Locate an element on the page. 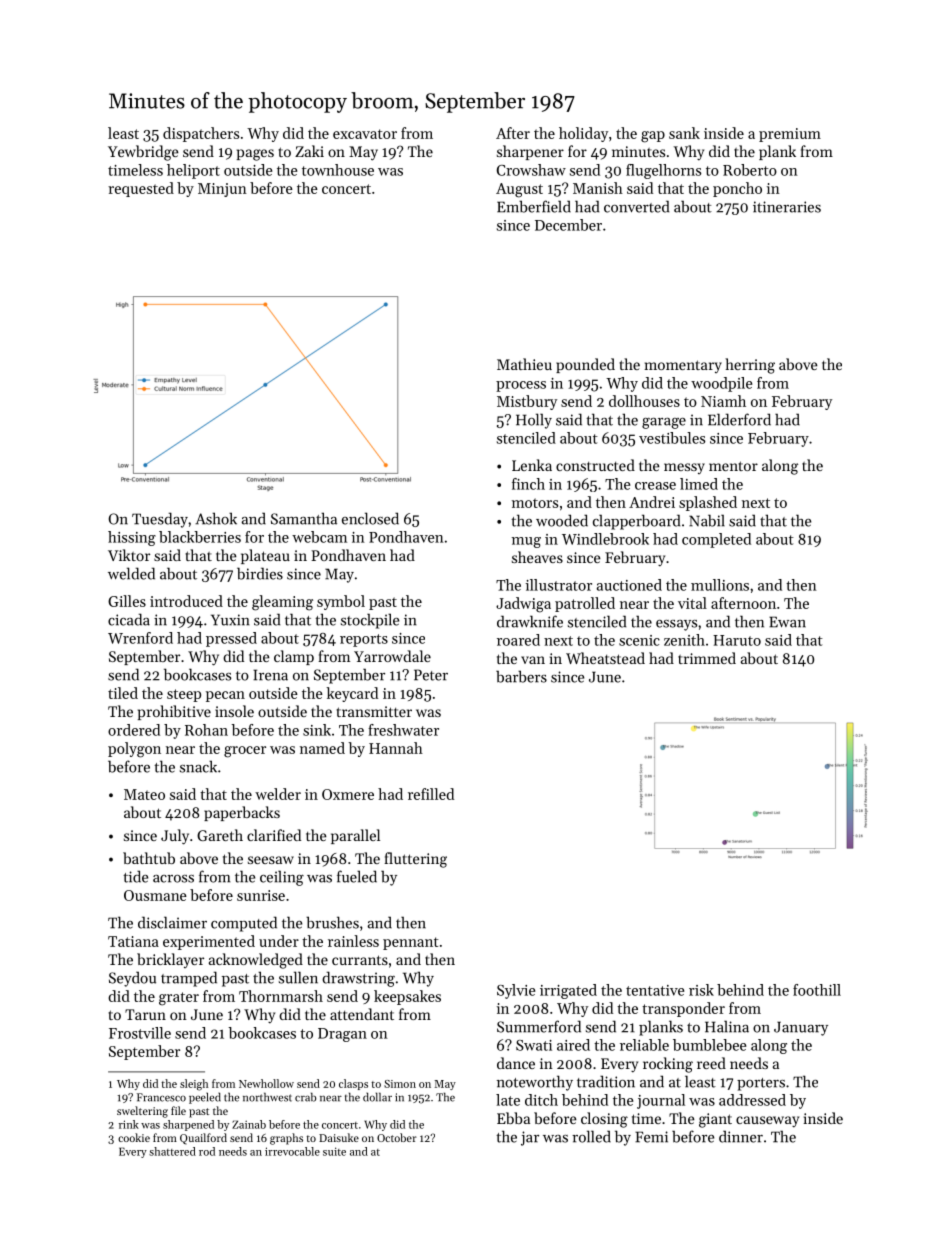  tiled is located at coordinates (123, 693).
